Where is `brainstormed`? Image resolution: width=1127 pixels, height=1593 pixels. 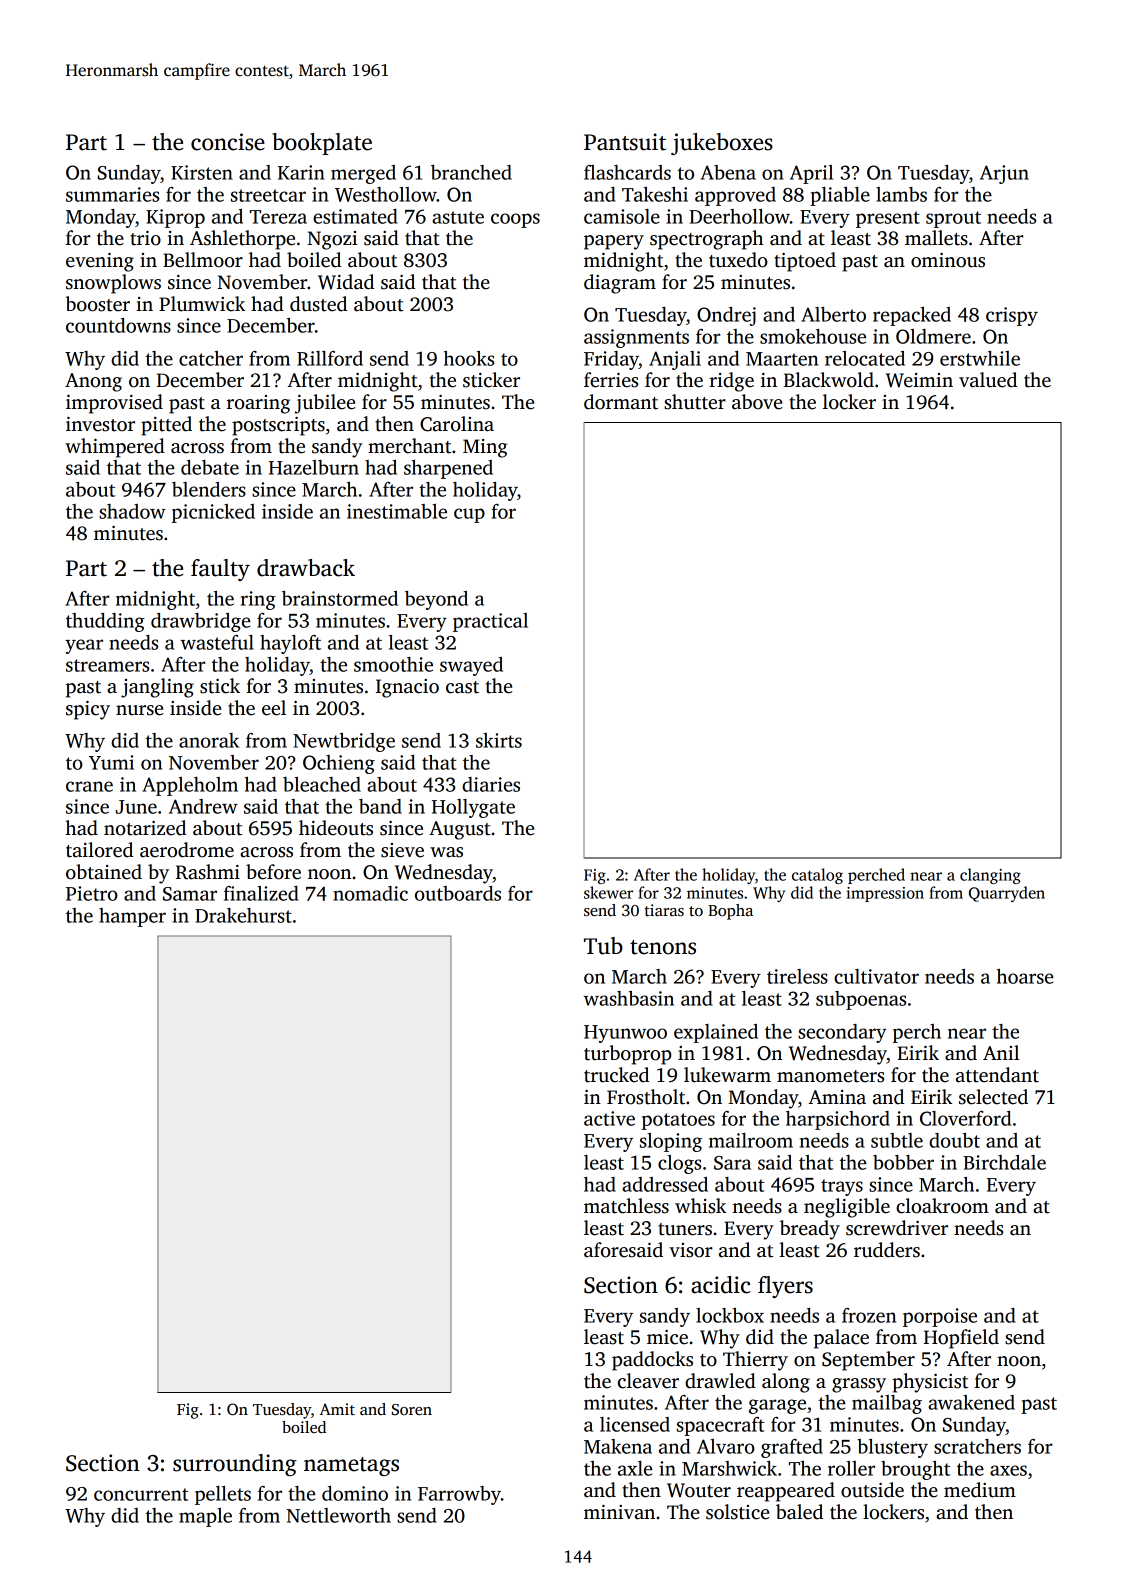 brainstormed is located at coordinates (340, 598).
